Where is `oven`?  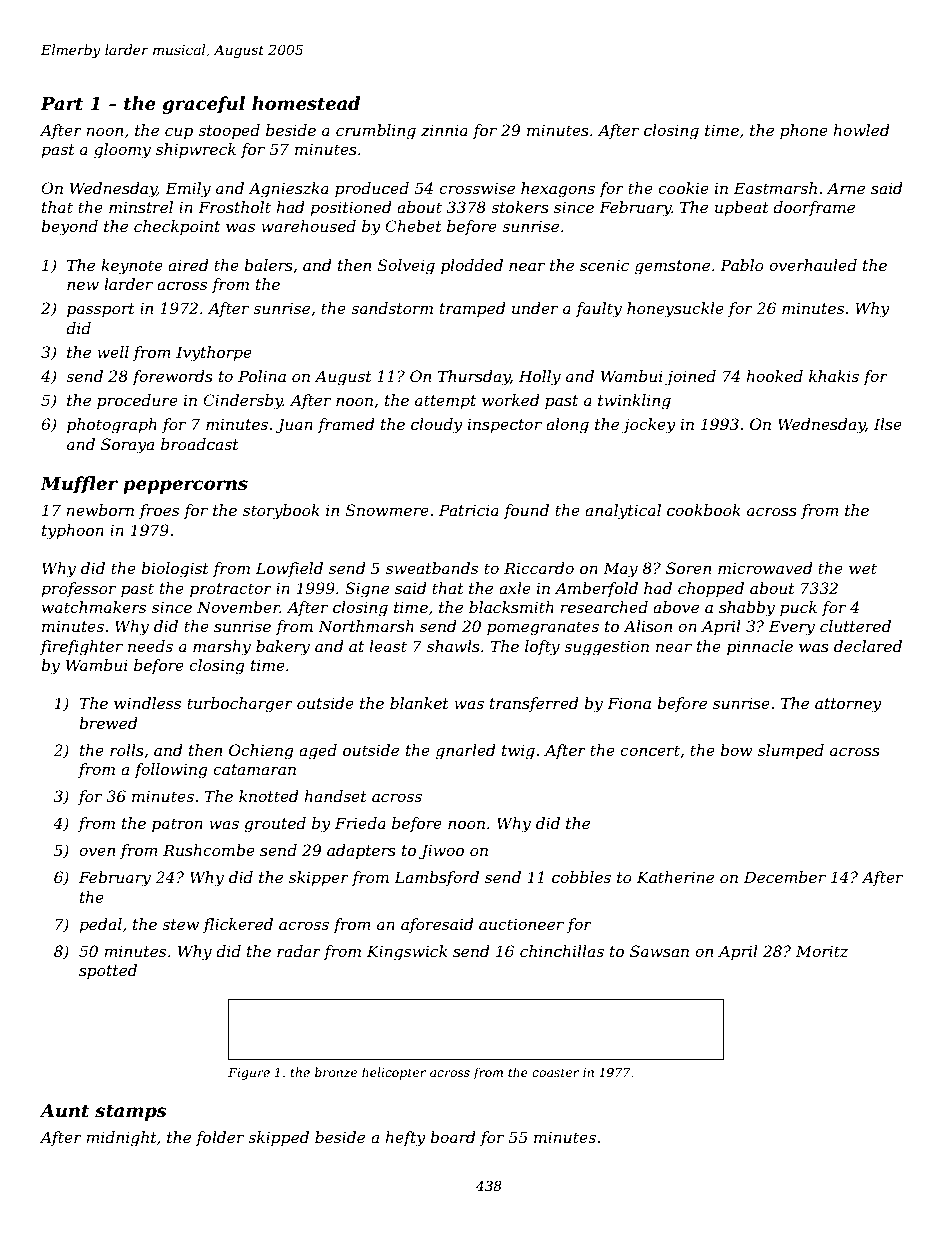 oven is located at coordinates (97, 851).
